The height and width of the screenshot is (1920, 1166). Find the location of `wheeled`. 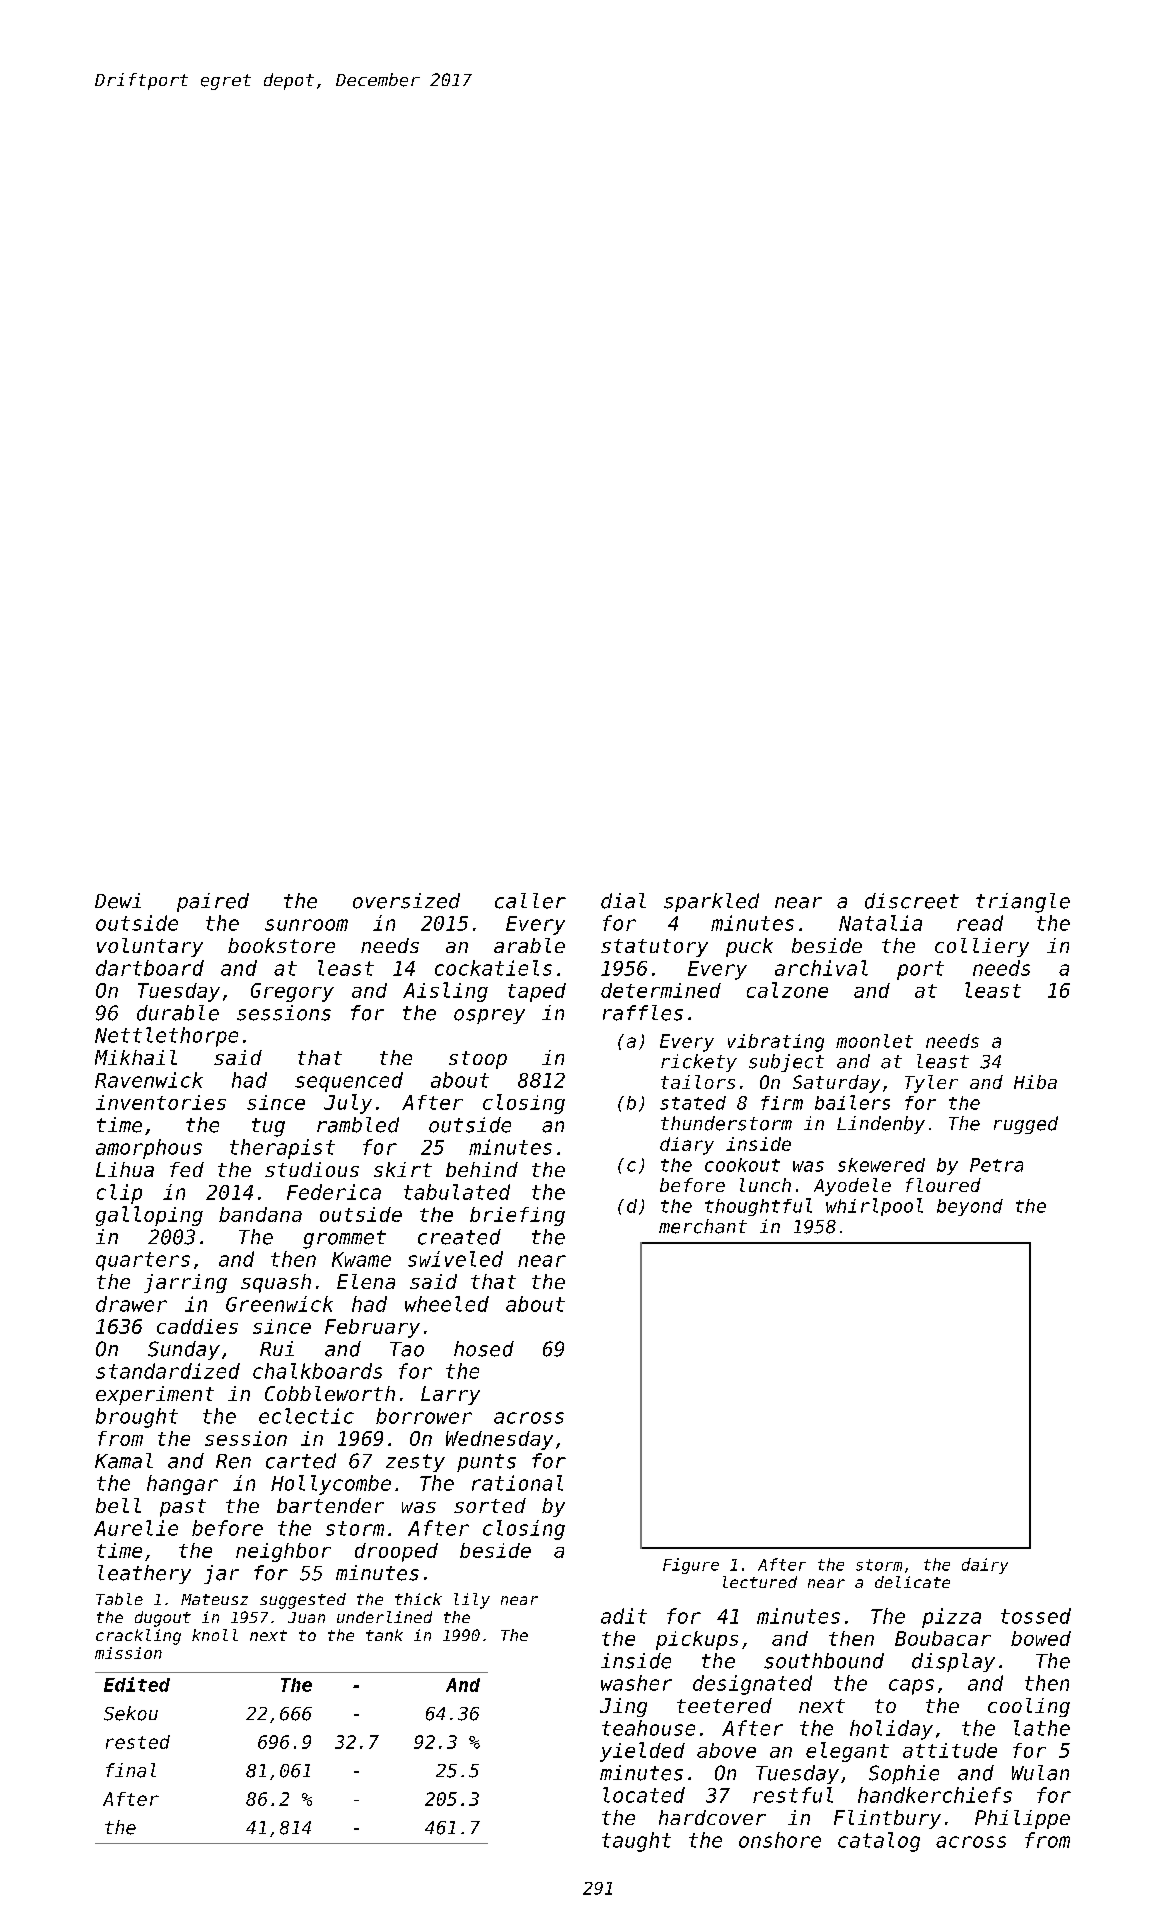

wheeled is located at coordinates (447, 1304).
